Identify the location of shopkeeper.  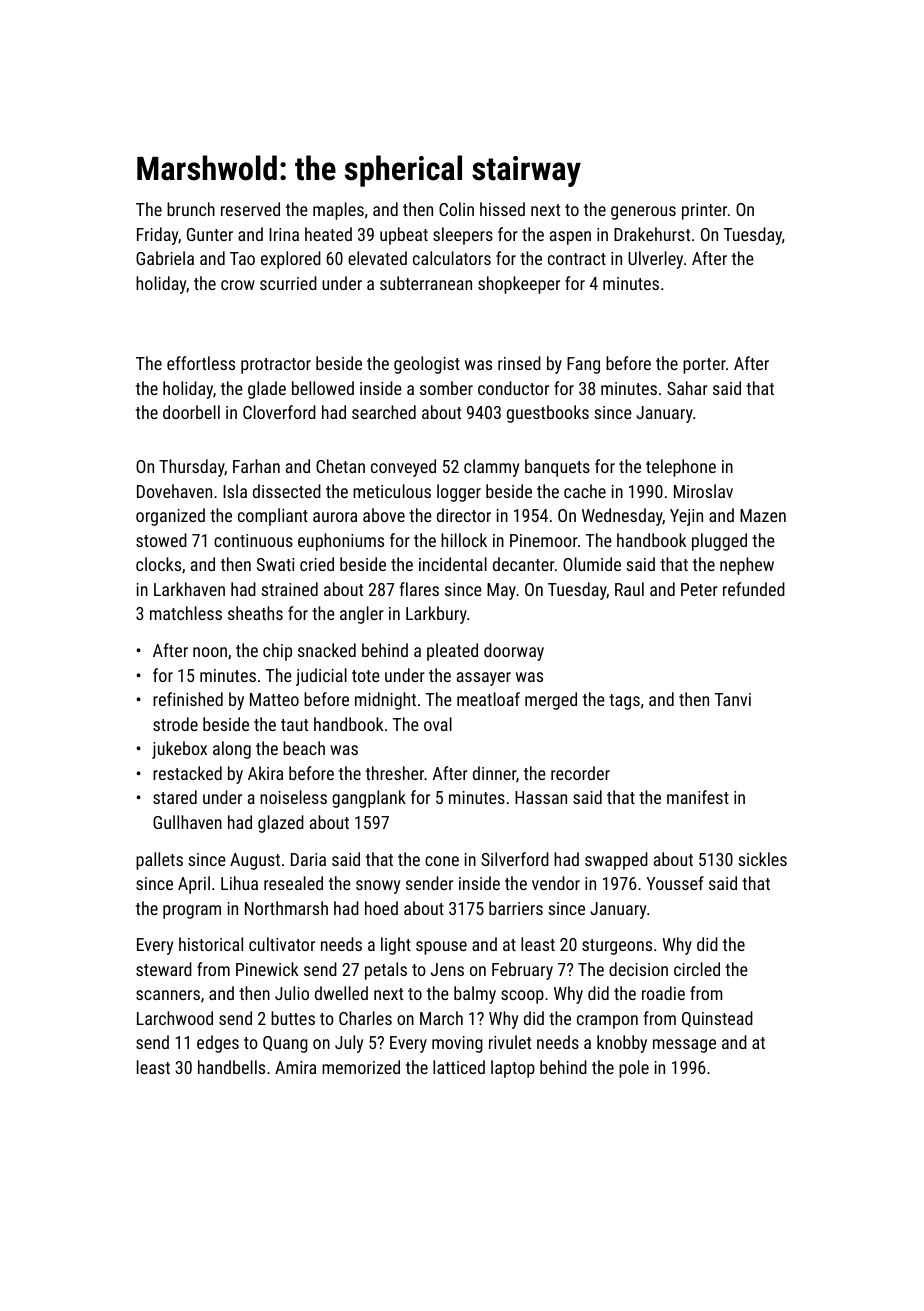
(519, 285).
